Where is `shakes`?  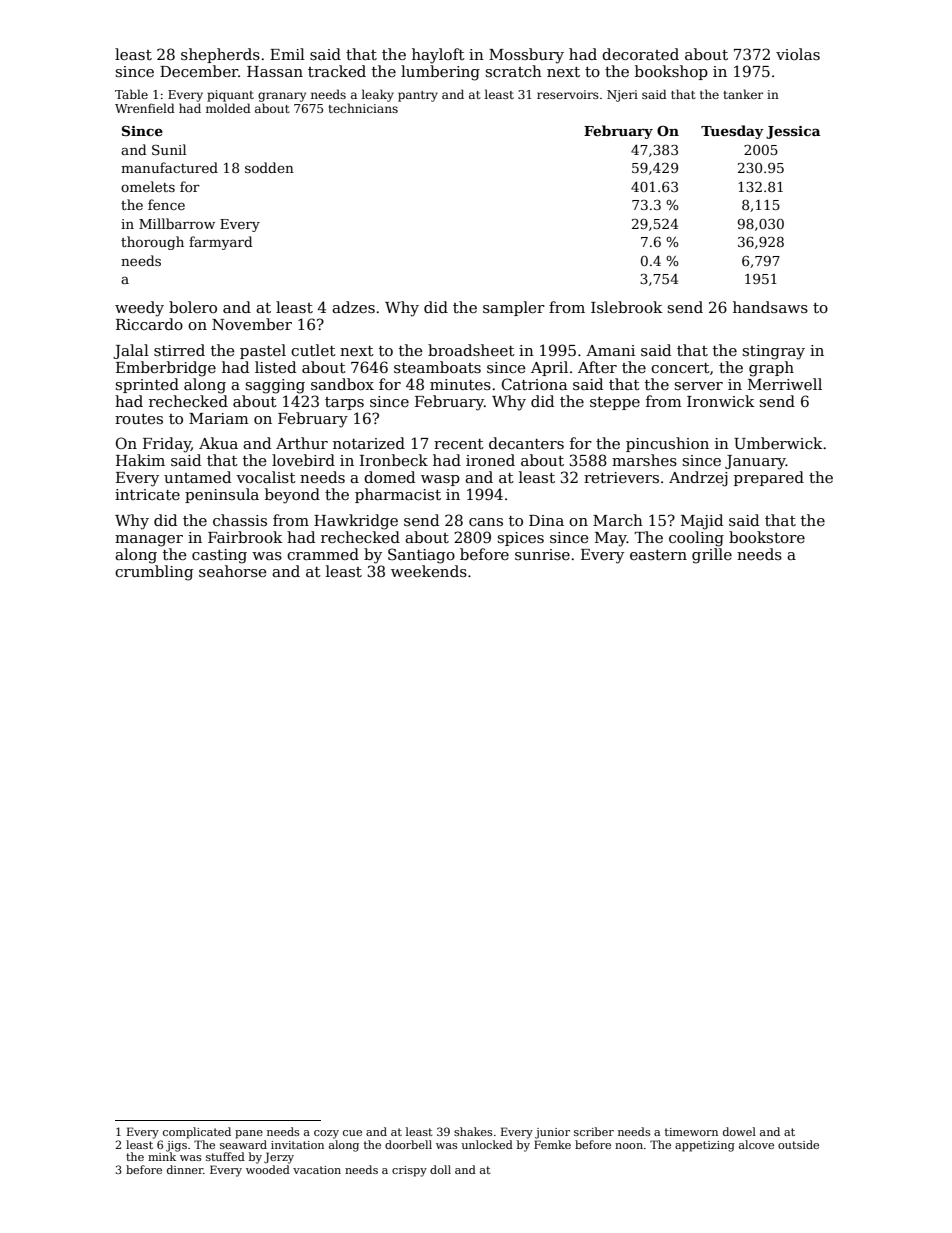
shakes is located at coordinates (473, 1131).
